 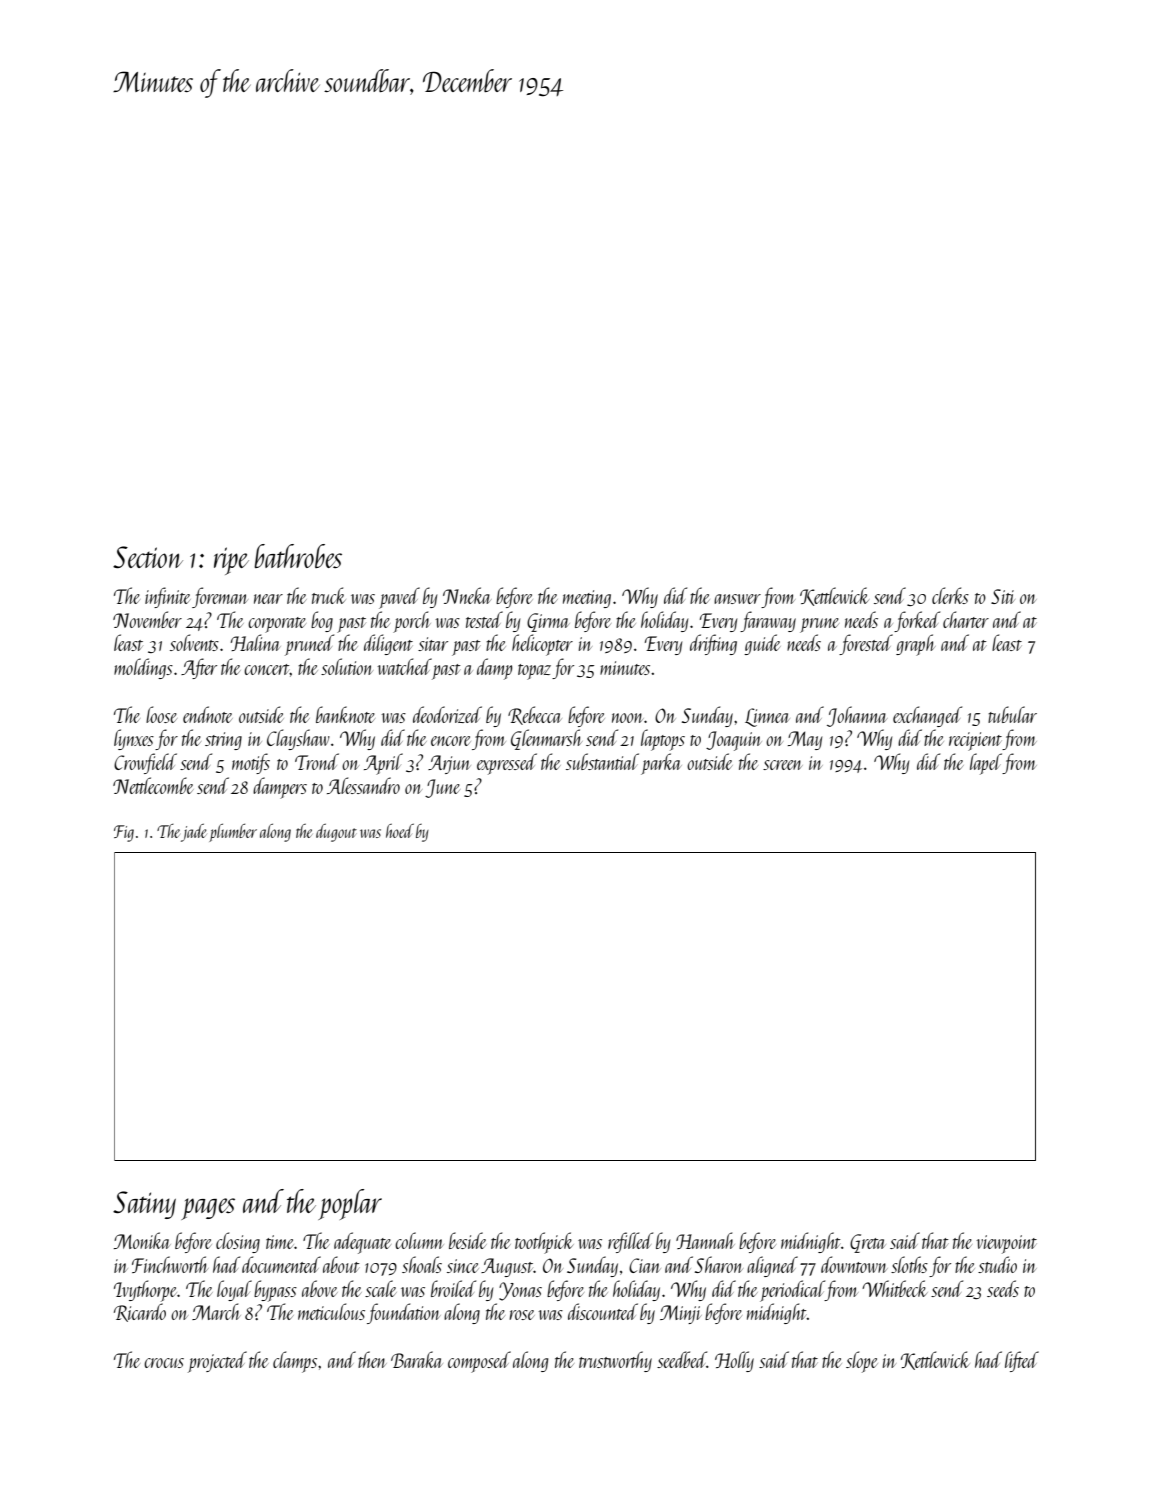 What do you see at coordinates (328, 595) in the page?
I see `truck` at bounding box center [328, 595].
